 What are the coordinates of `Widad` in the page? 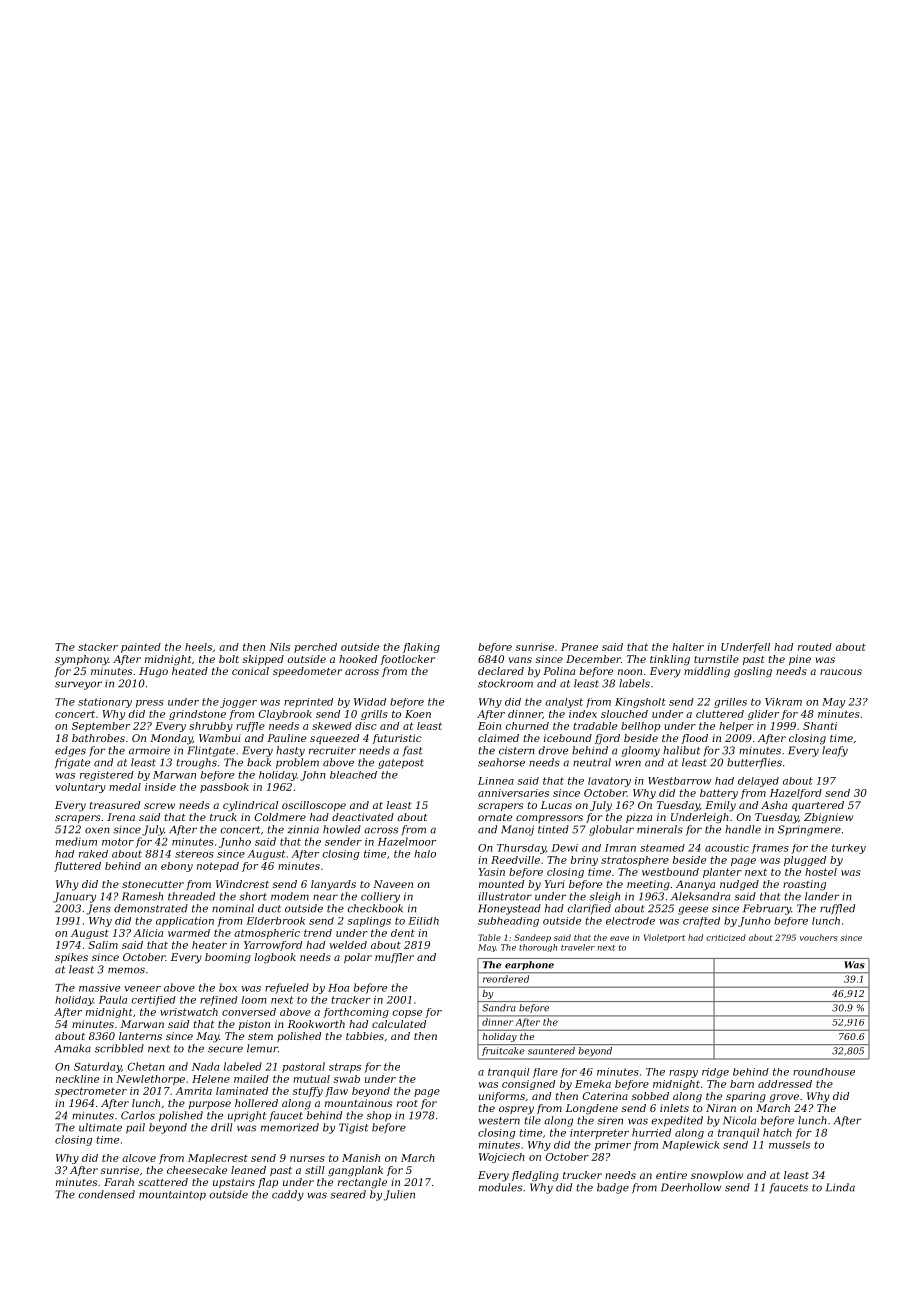 It's located at (370, 702).
